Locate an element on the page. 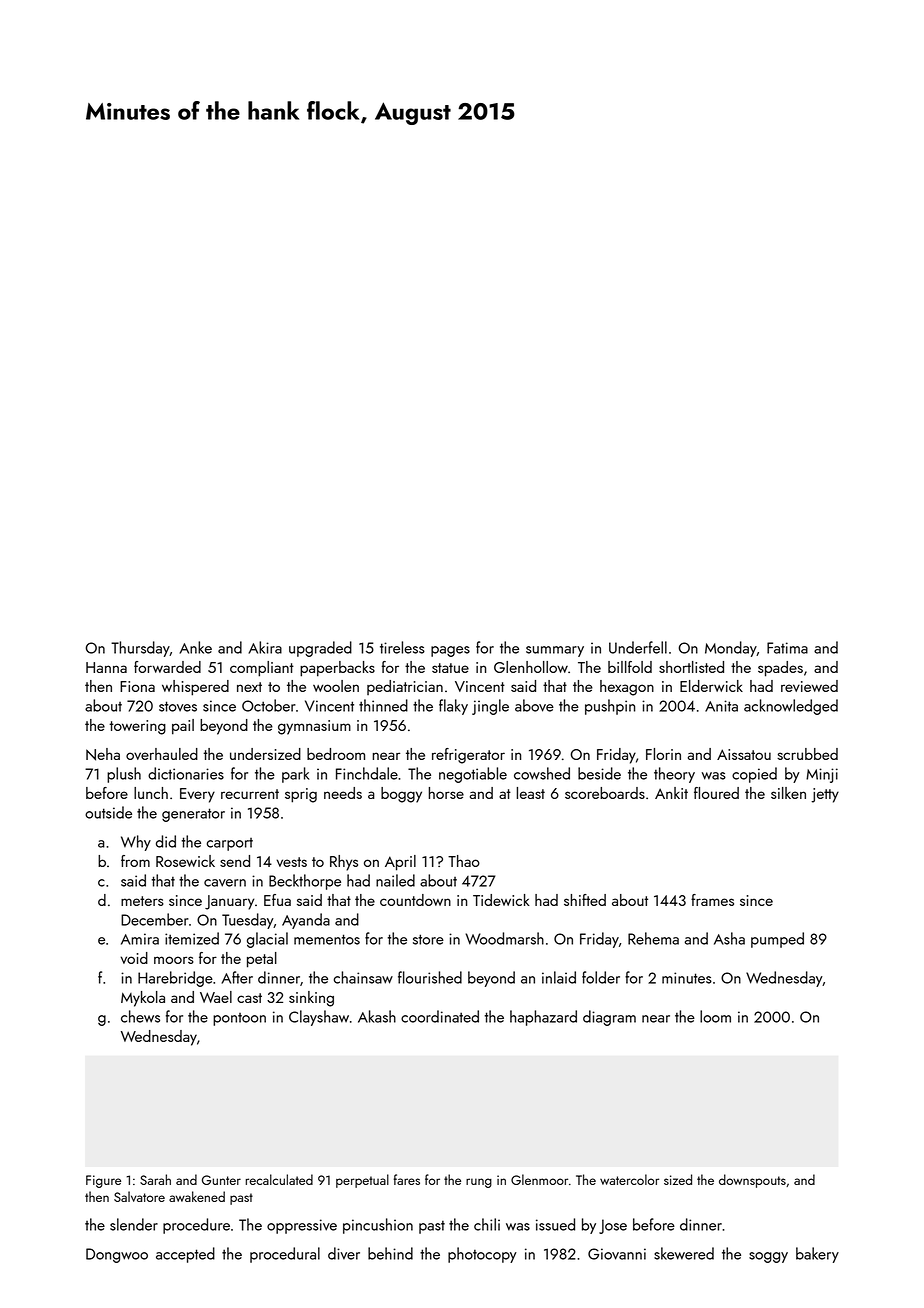 This image has height=1308, width=924. glacial is located at coordinates (267, 940).
